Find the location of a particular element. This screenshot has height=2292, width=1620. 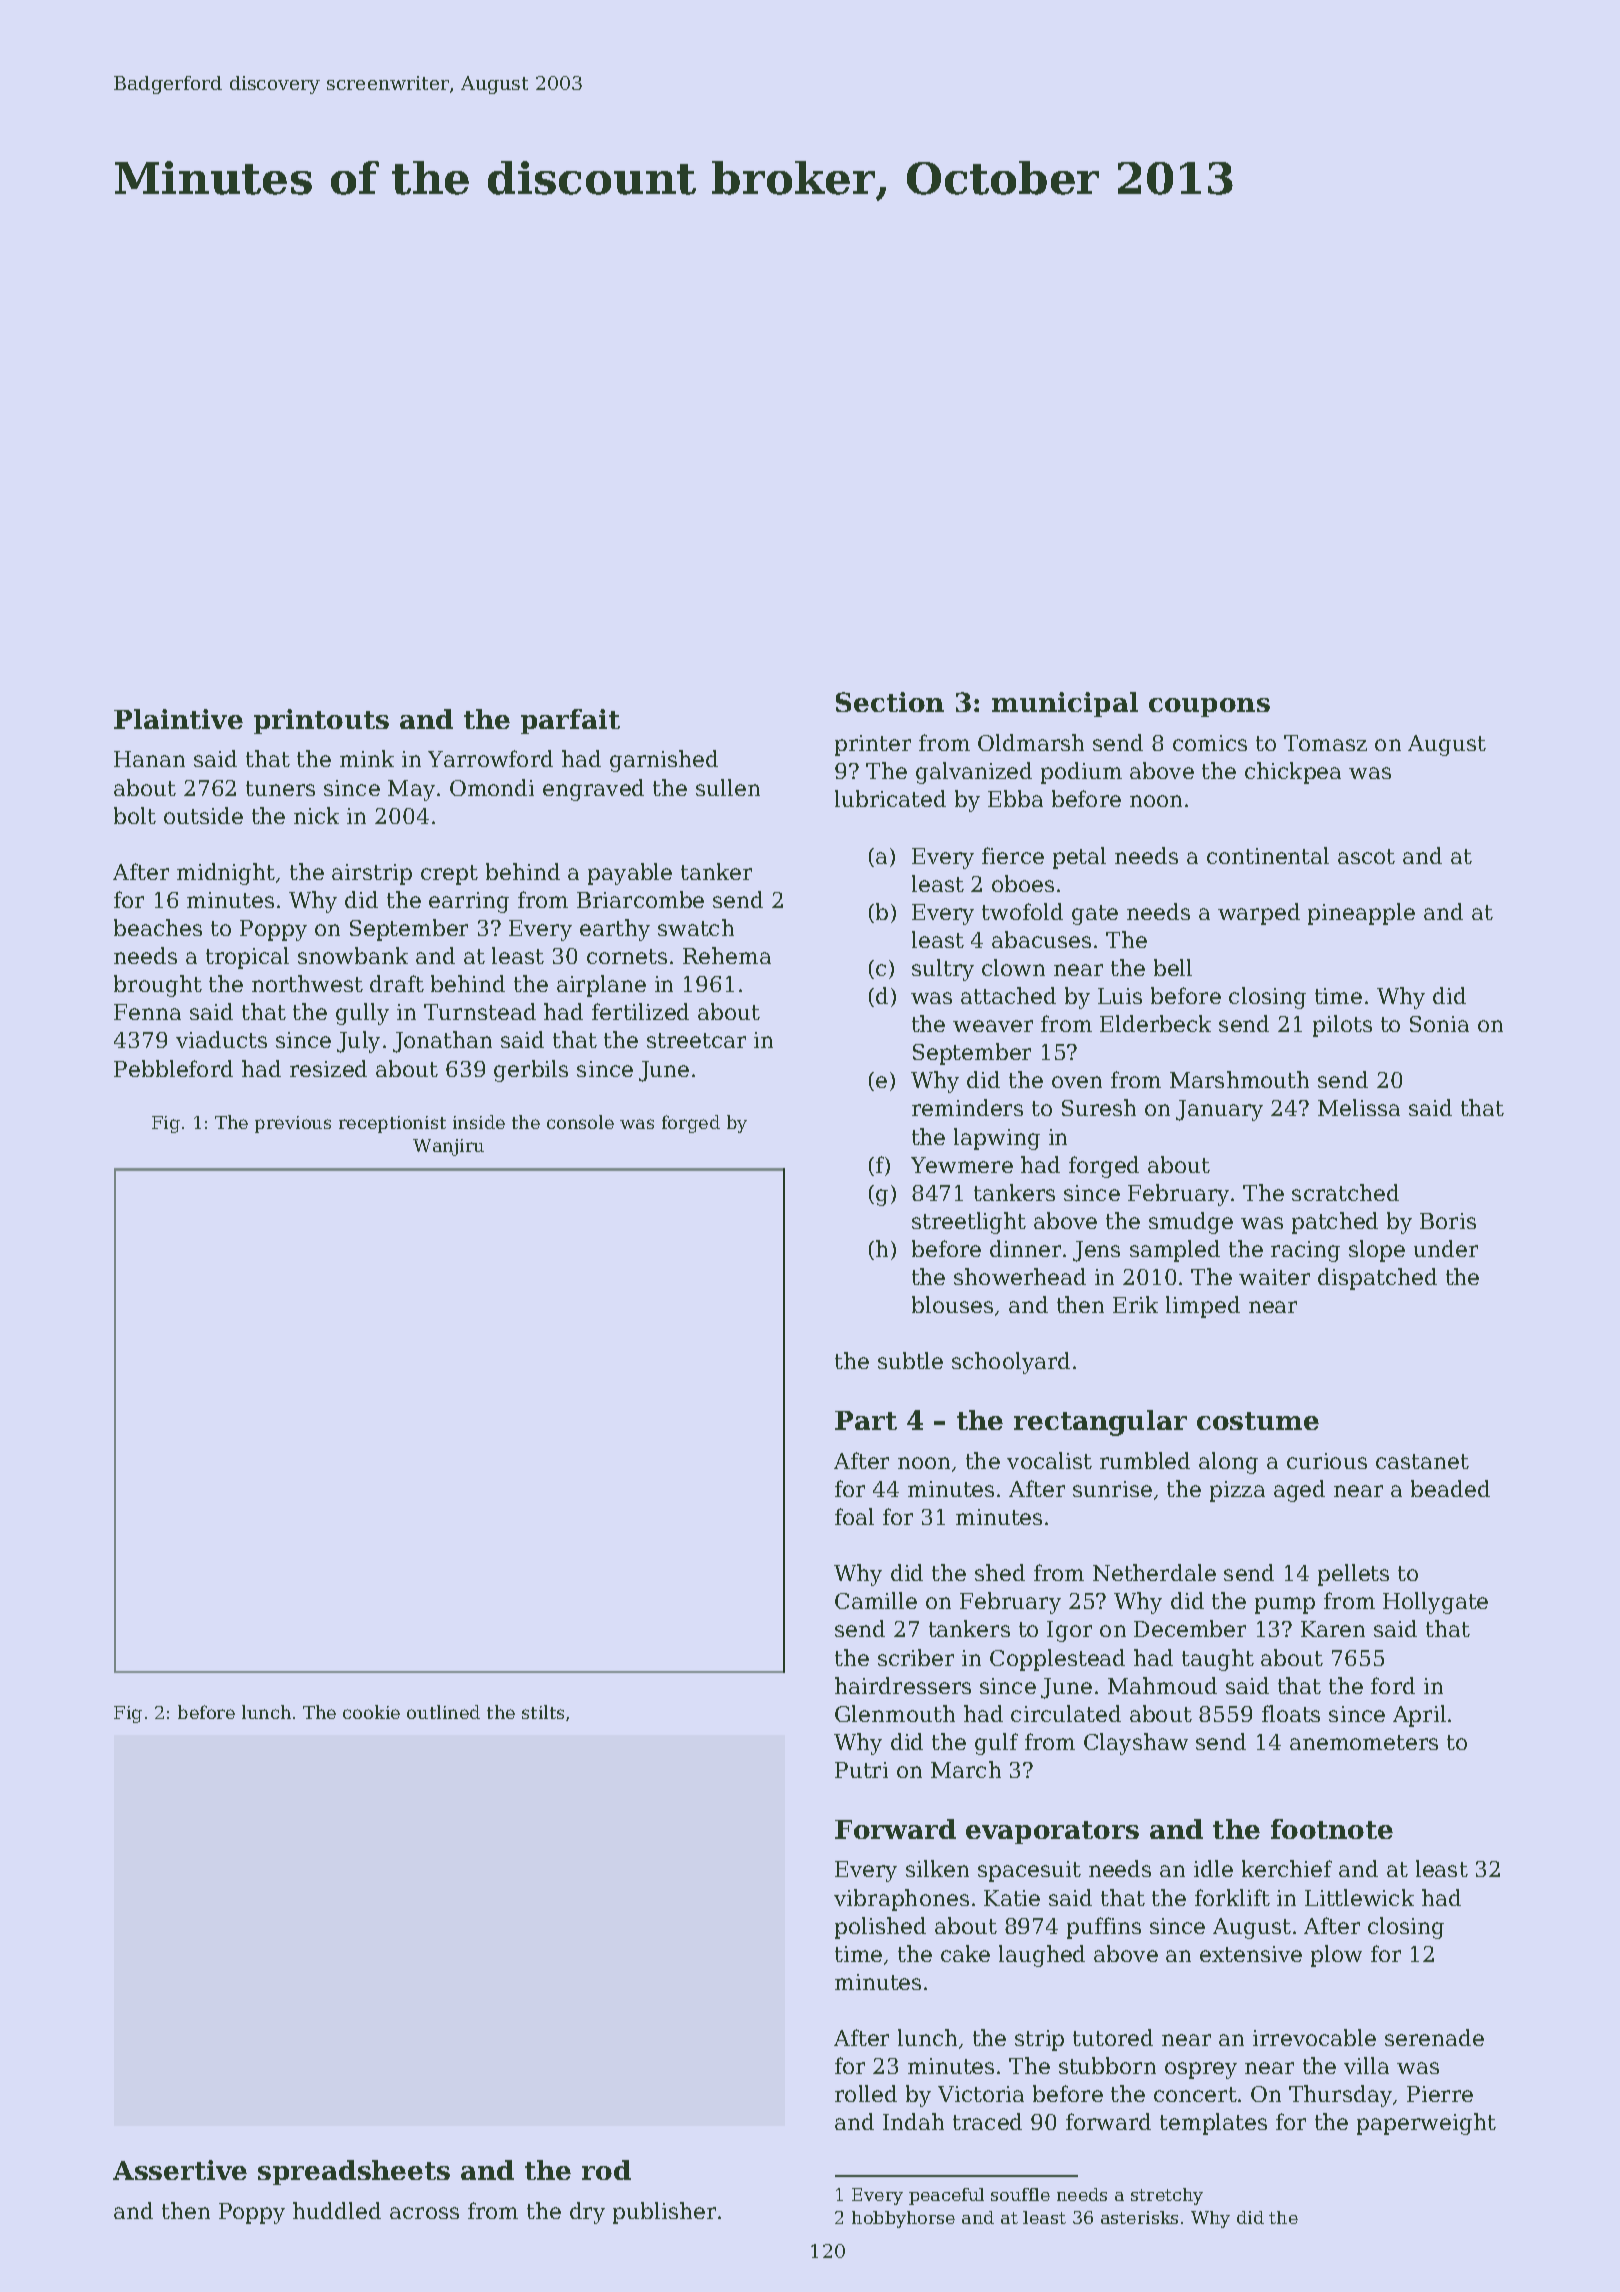

parfait is located at coordinates (570, 721).
